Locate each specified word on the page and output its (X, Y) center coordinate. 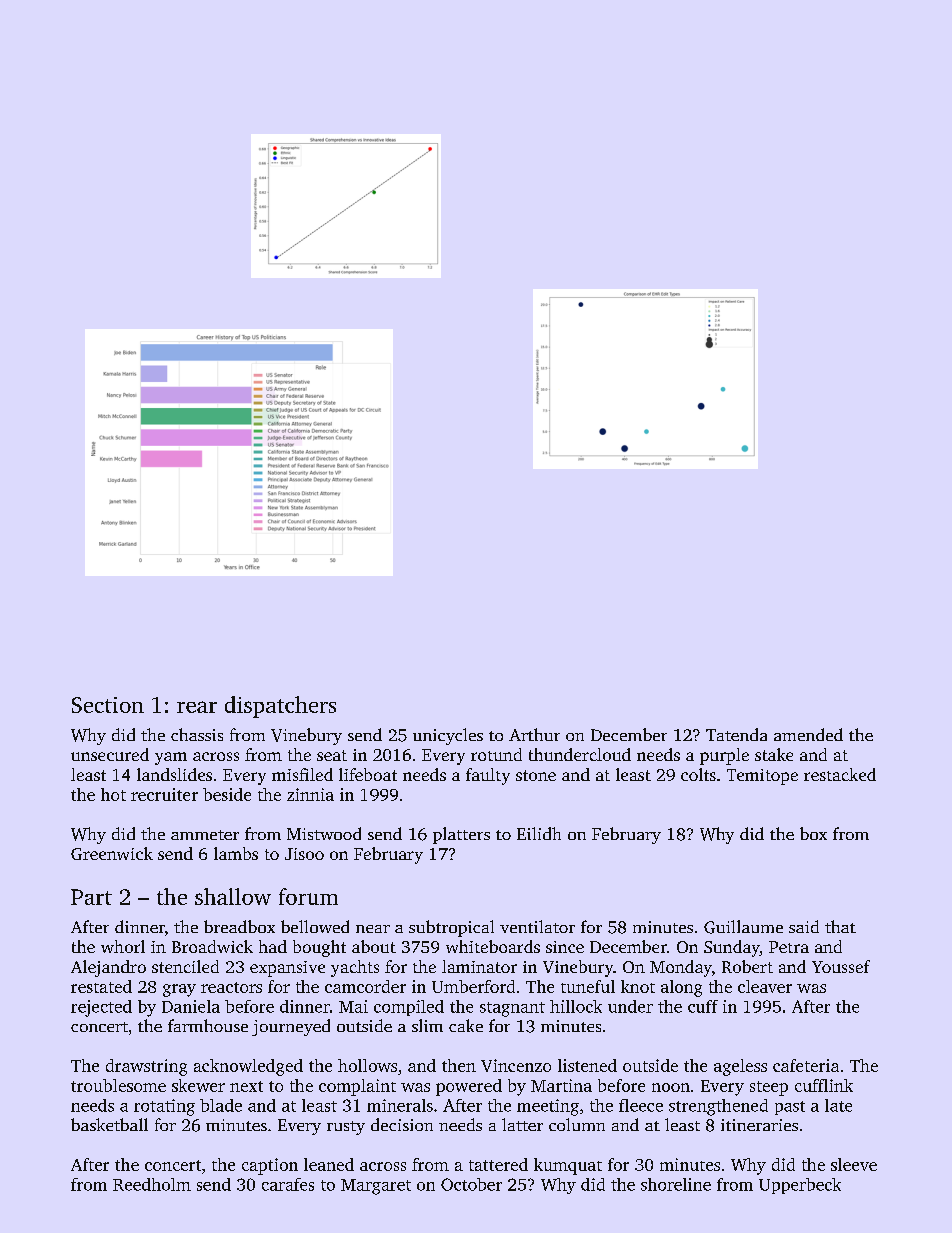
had (273, 946)
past (790, 1108)
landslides (174, 774)
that (840, 926)
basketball (109, 1124)
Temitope (762, 777)
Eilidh (539, 833)
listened (587, 1065)
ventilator (537, 926)
